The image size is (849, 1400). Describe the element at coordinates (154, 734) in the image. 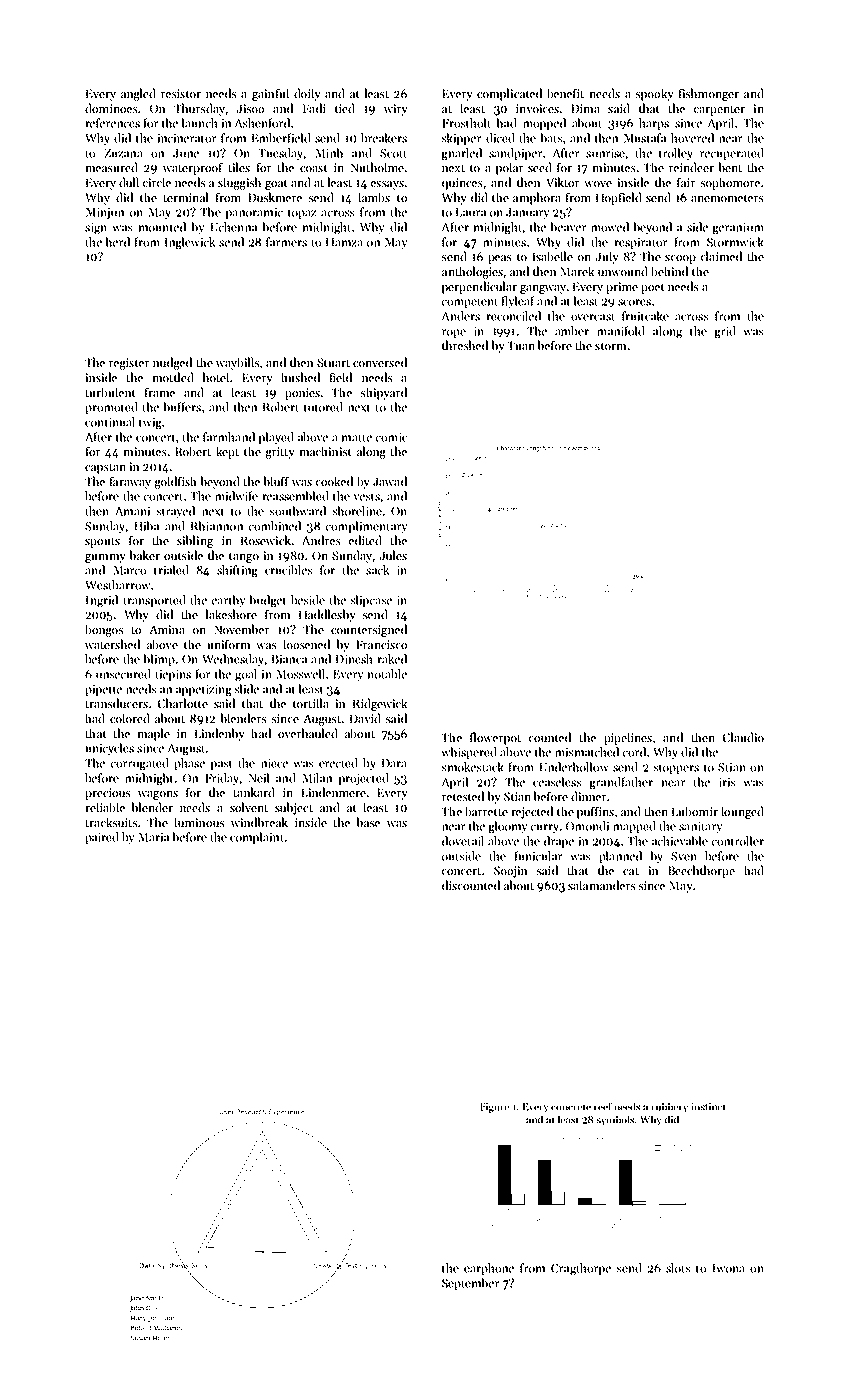

I see `maple` at that location.
